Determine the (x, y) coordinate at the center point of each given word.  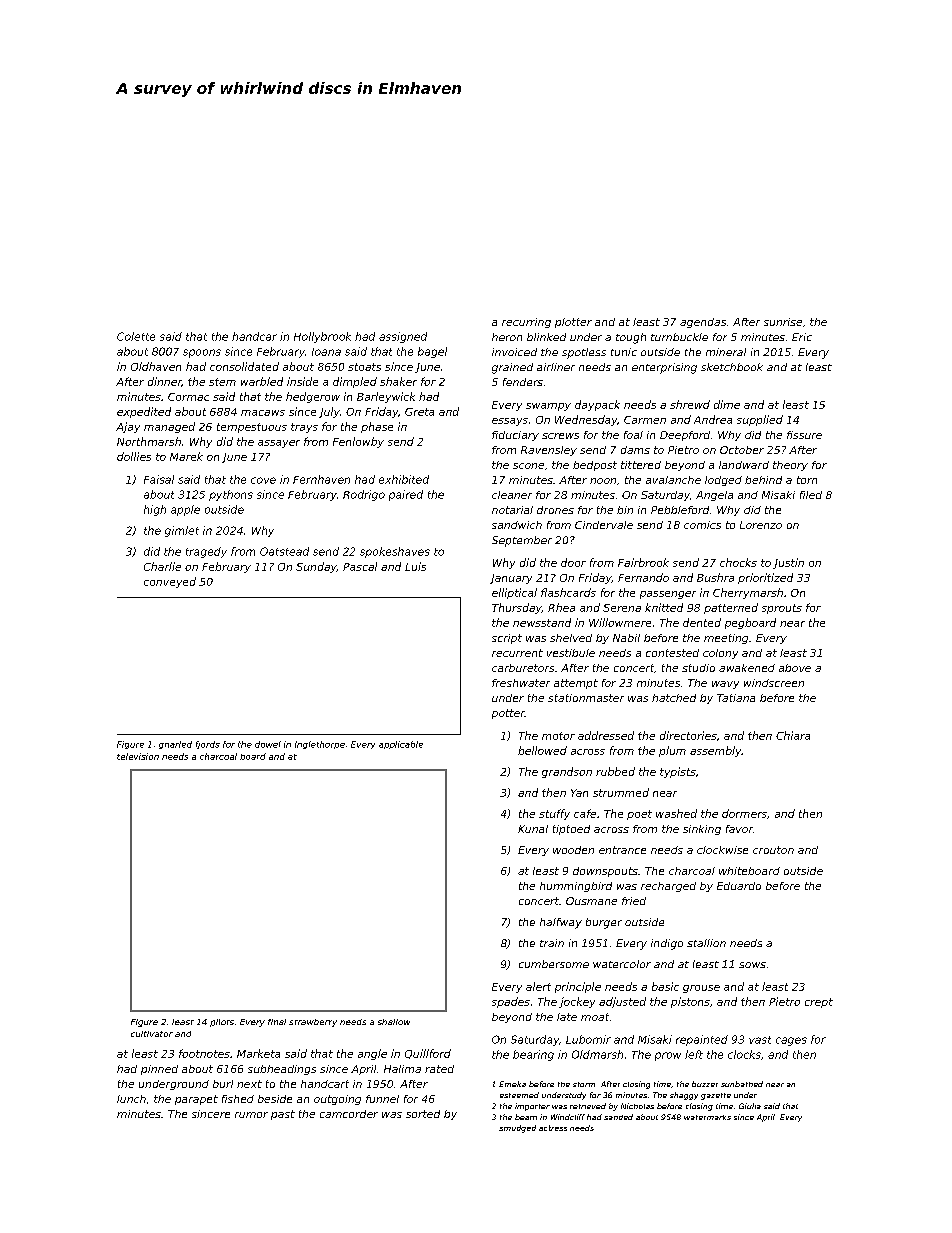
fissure (804, 435)
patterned (731, 608)
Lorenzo (761, 525)
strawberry (313, 1023)
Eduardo (739, 886)
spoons (202, 353)
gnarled (175, 745)
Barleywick (386, 397)
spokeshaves (395, 552)
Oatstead (284, 551)
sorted (423, 1114)
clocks (744, 1054)
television (138, 756)
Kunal (533, 829)
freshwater (521, 683)
